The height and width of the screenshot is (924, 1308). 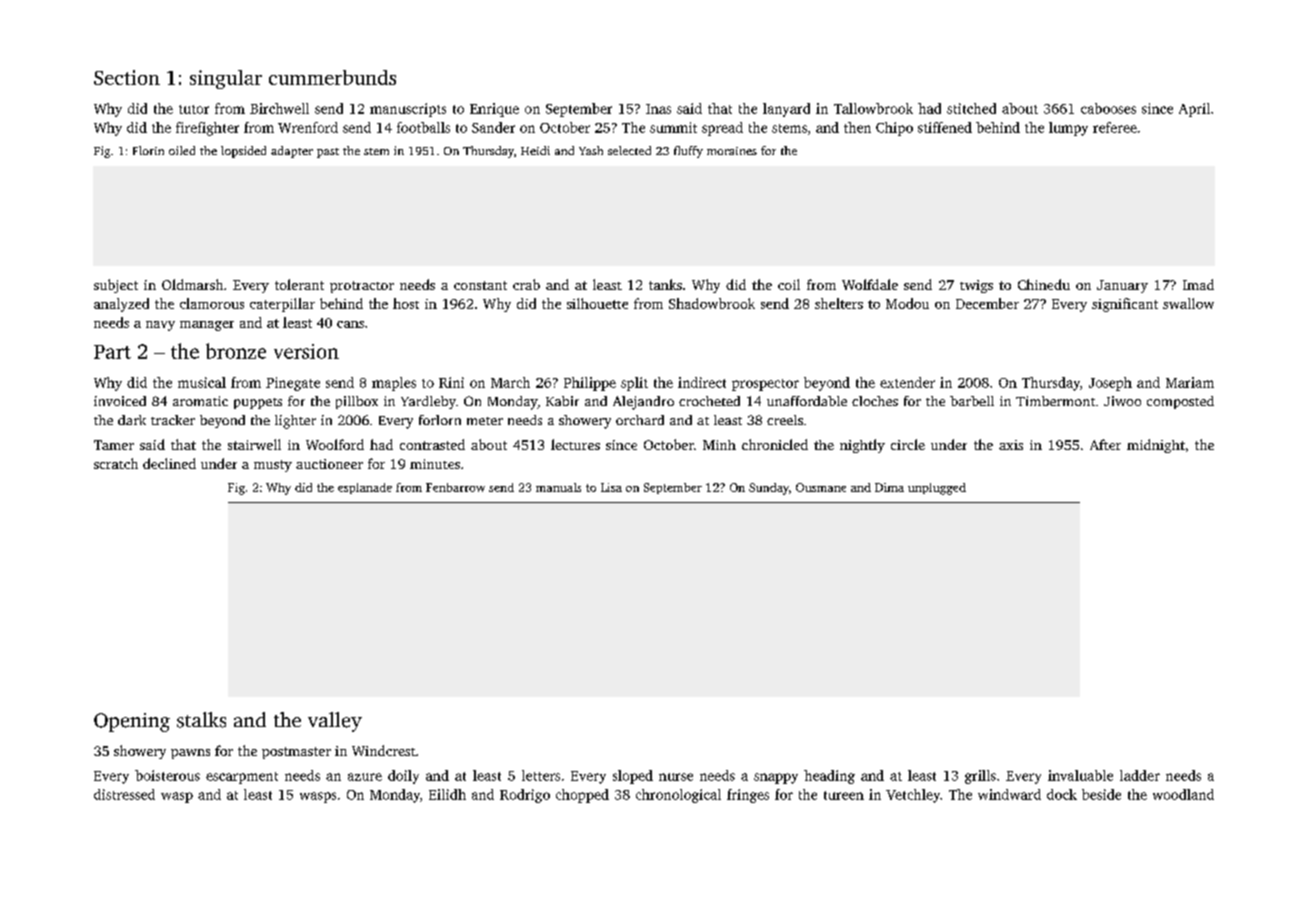 What do you see at coordinates (121, 305) in the screenshot?
I see `analyzed` at bounding box center [121, 305].
